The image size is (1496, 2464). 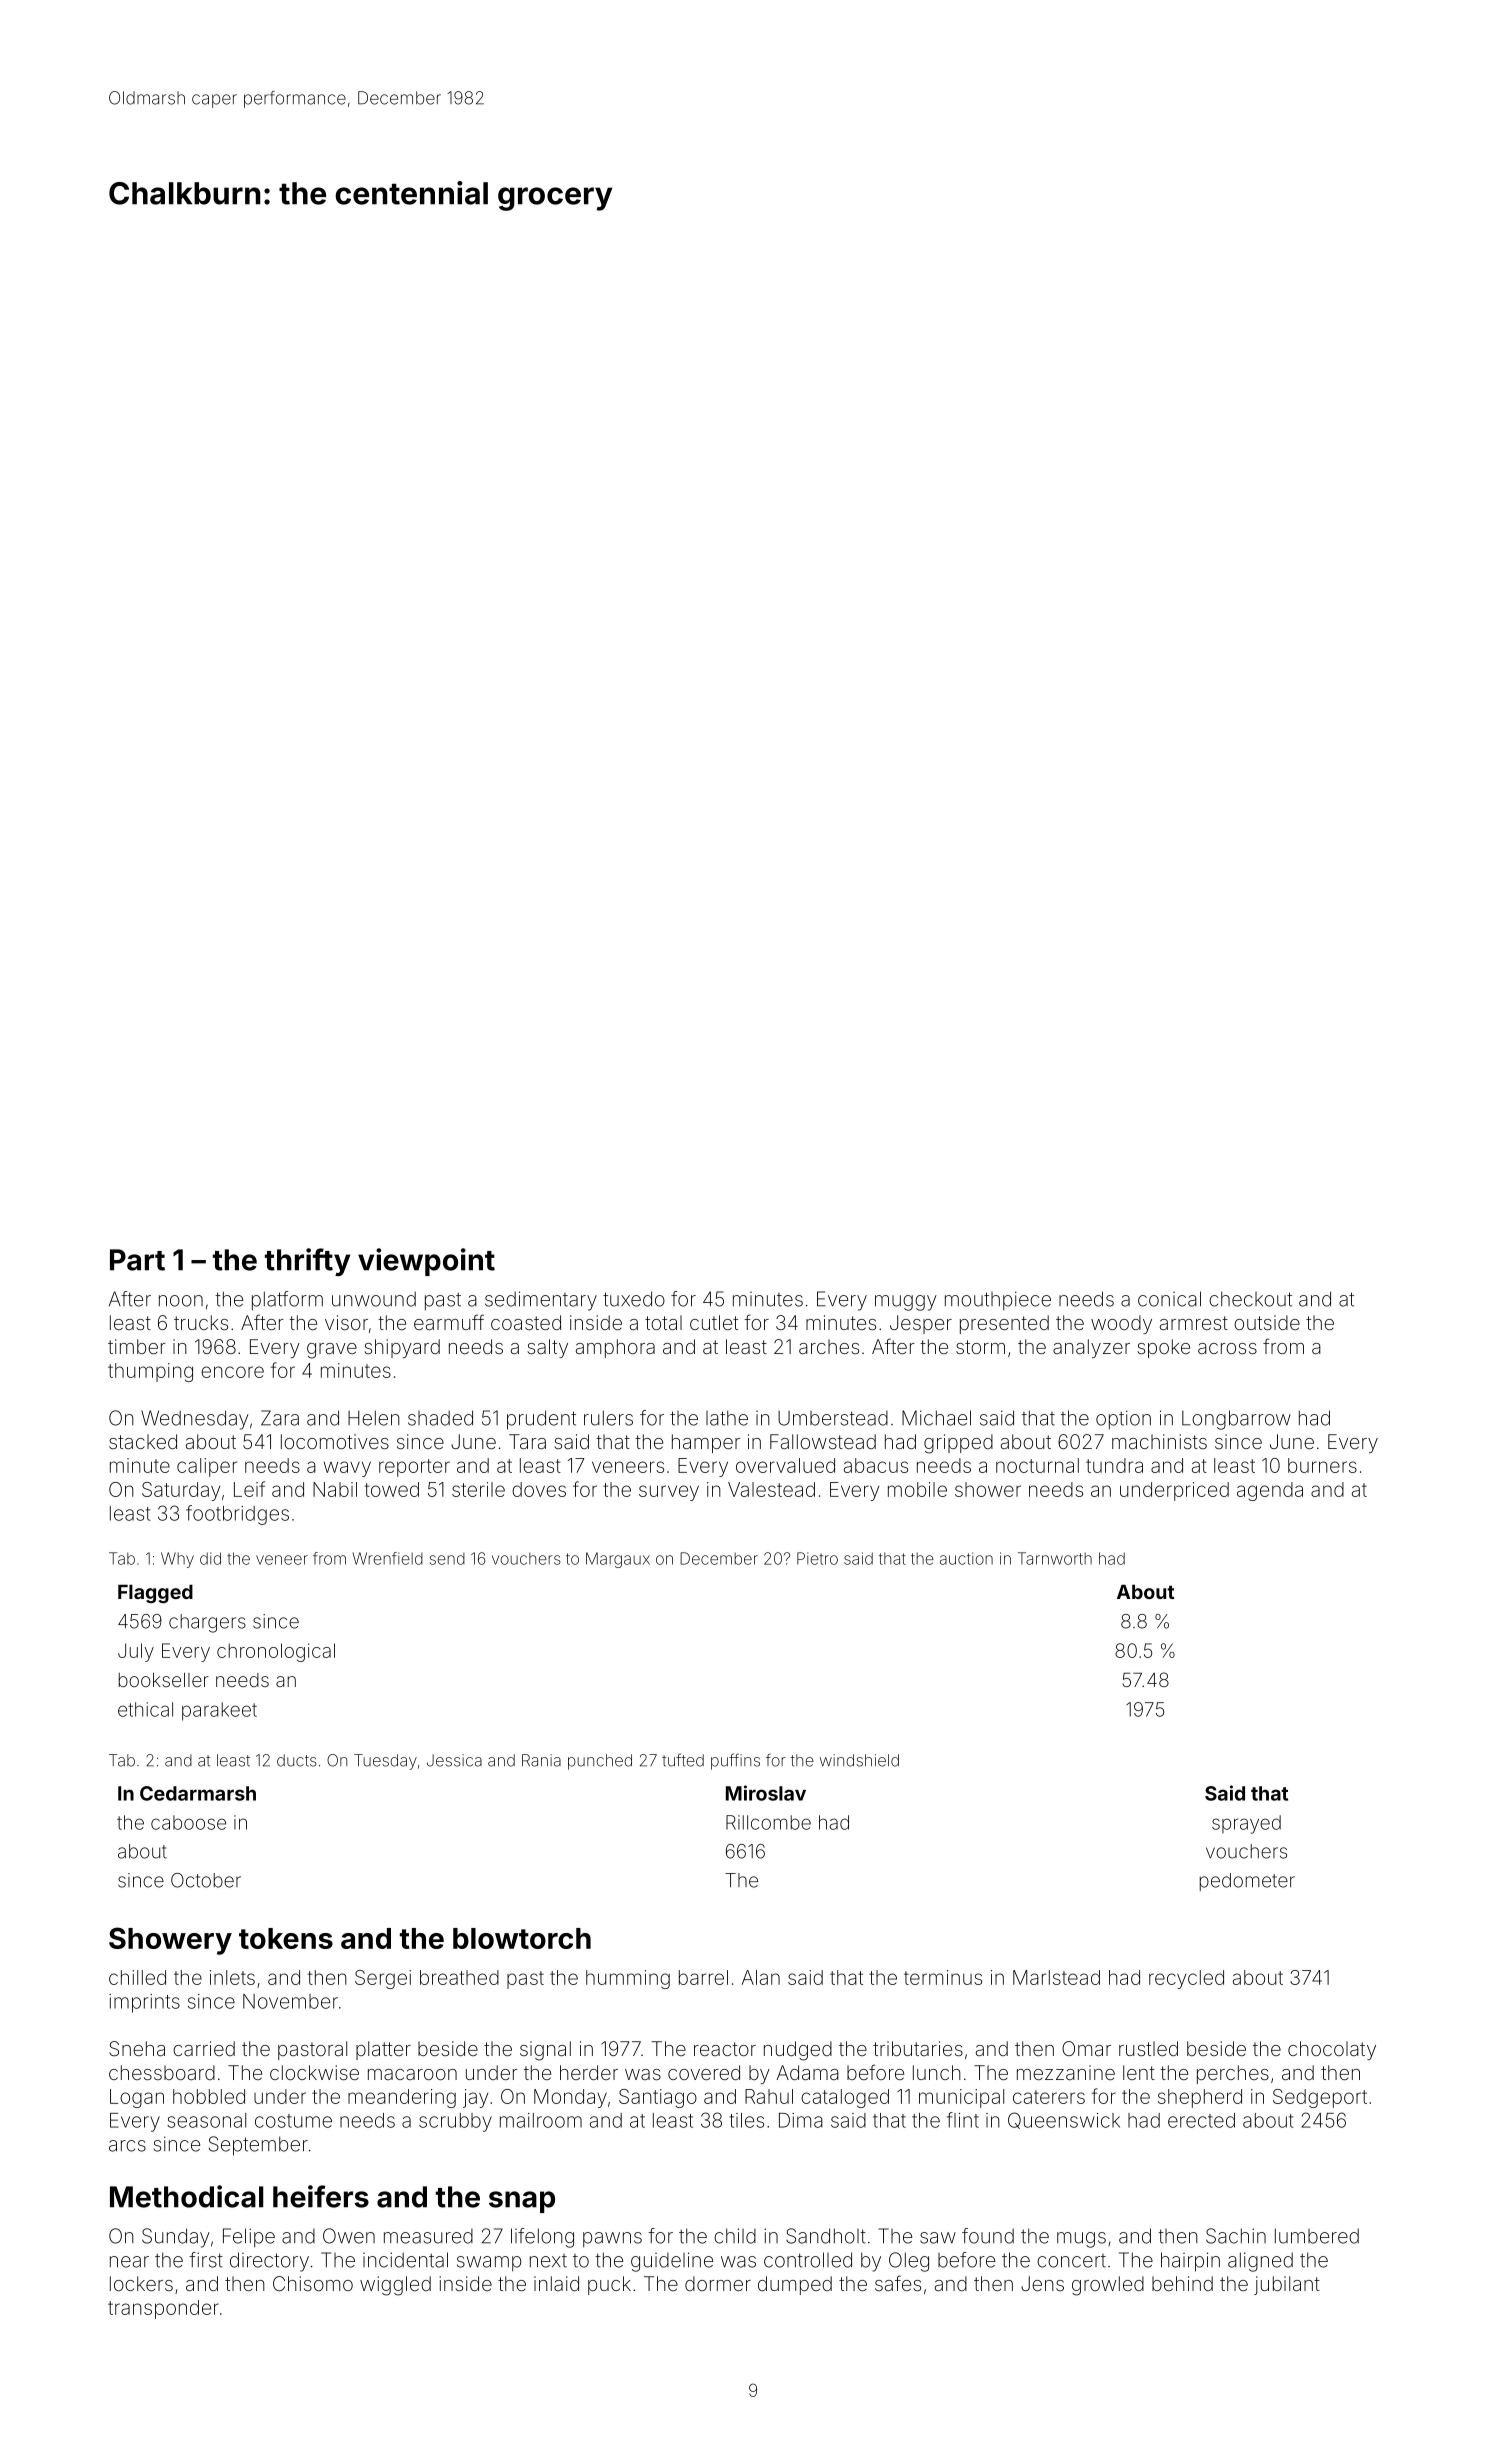 I want to click on burners, so click(x=1322, y=1465).
